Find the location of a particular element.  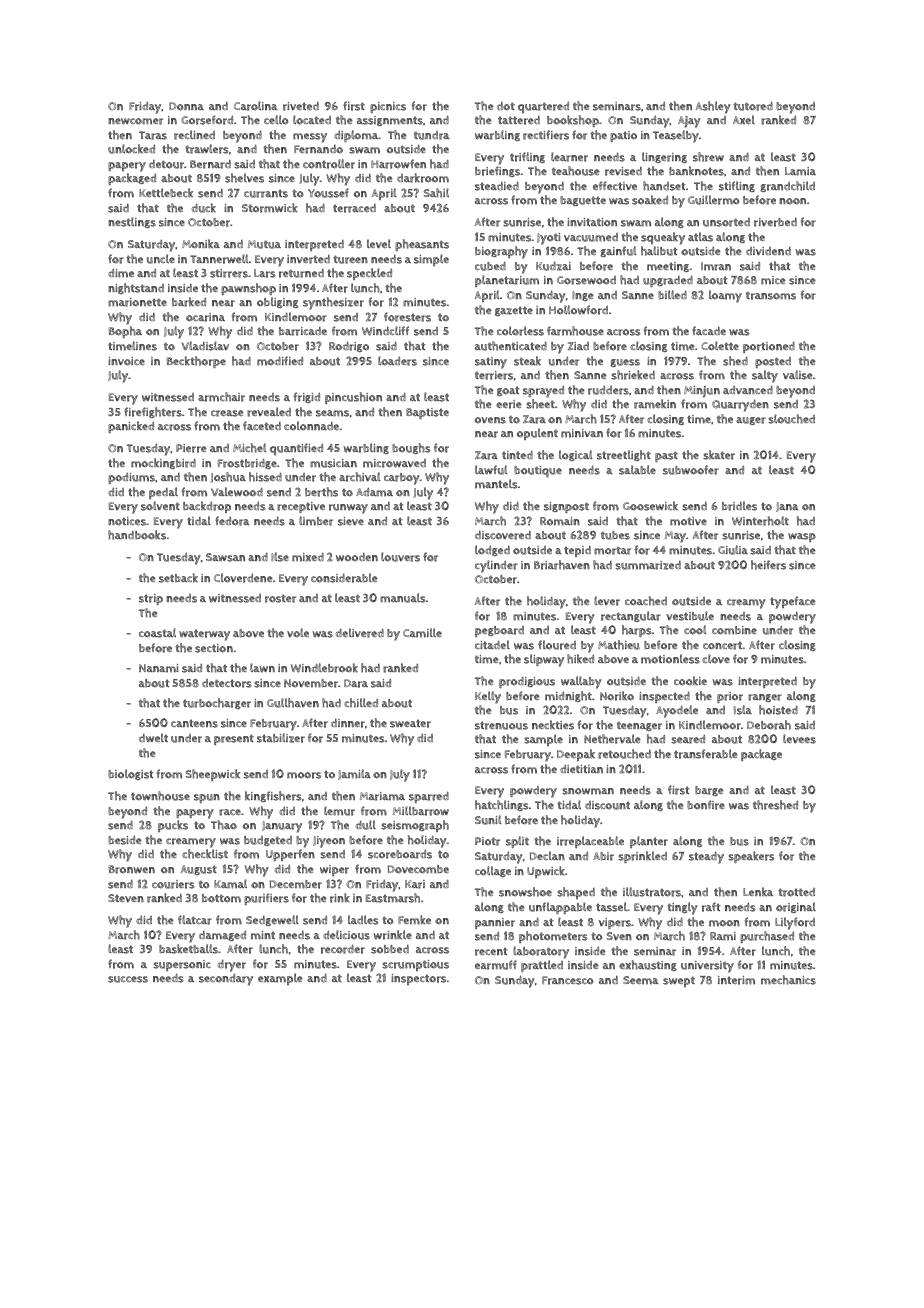

Ashley is located at coordinates (713, 107).
